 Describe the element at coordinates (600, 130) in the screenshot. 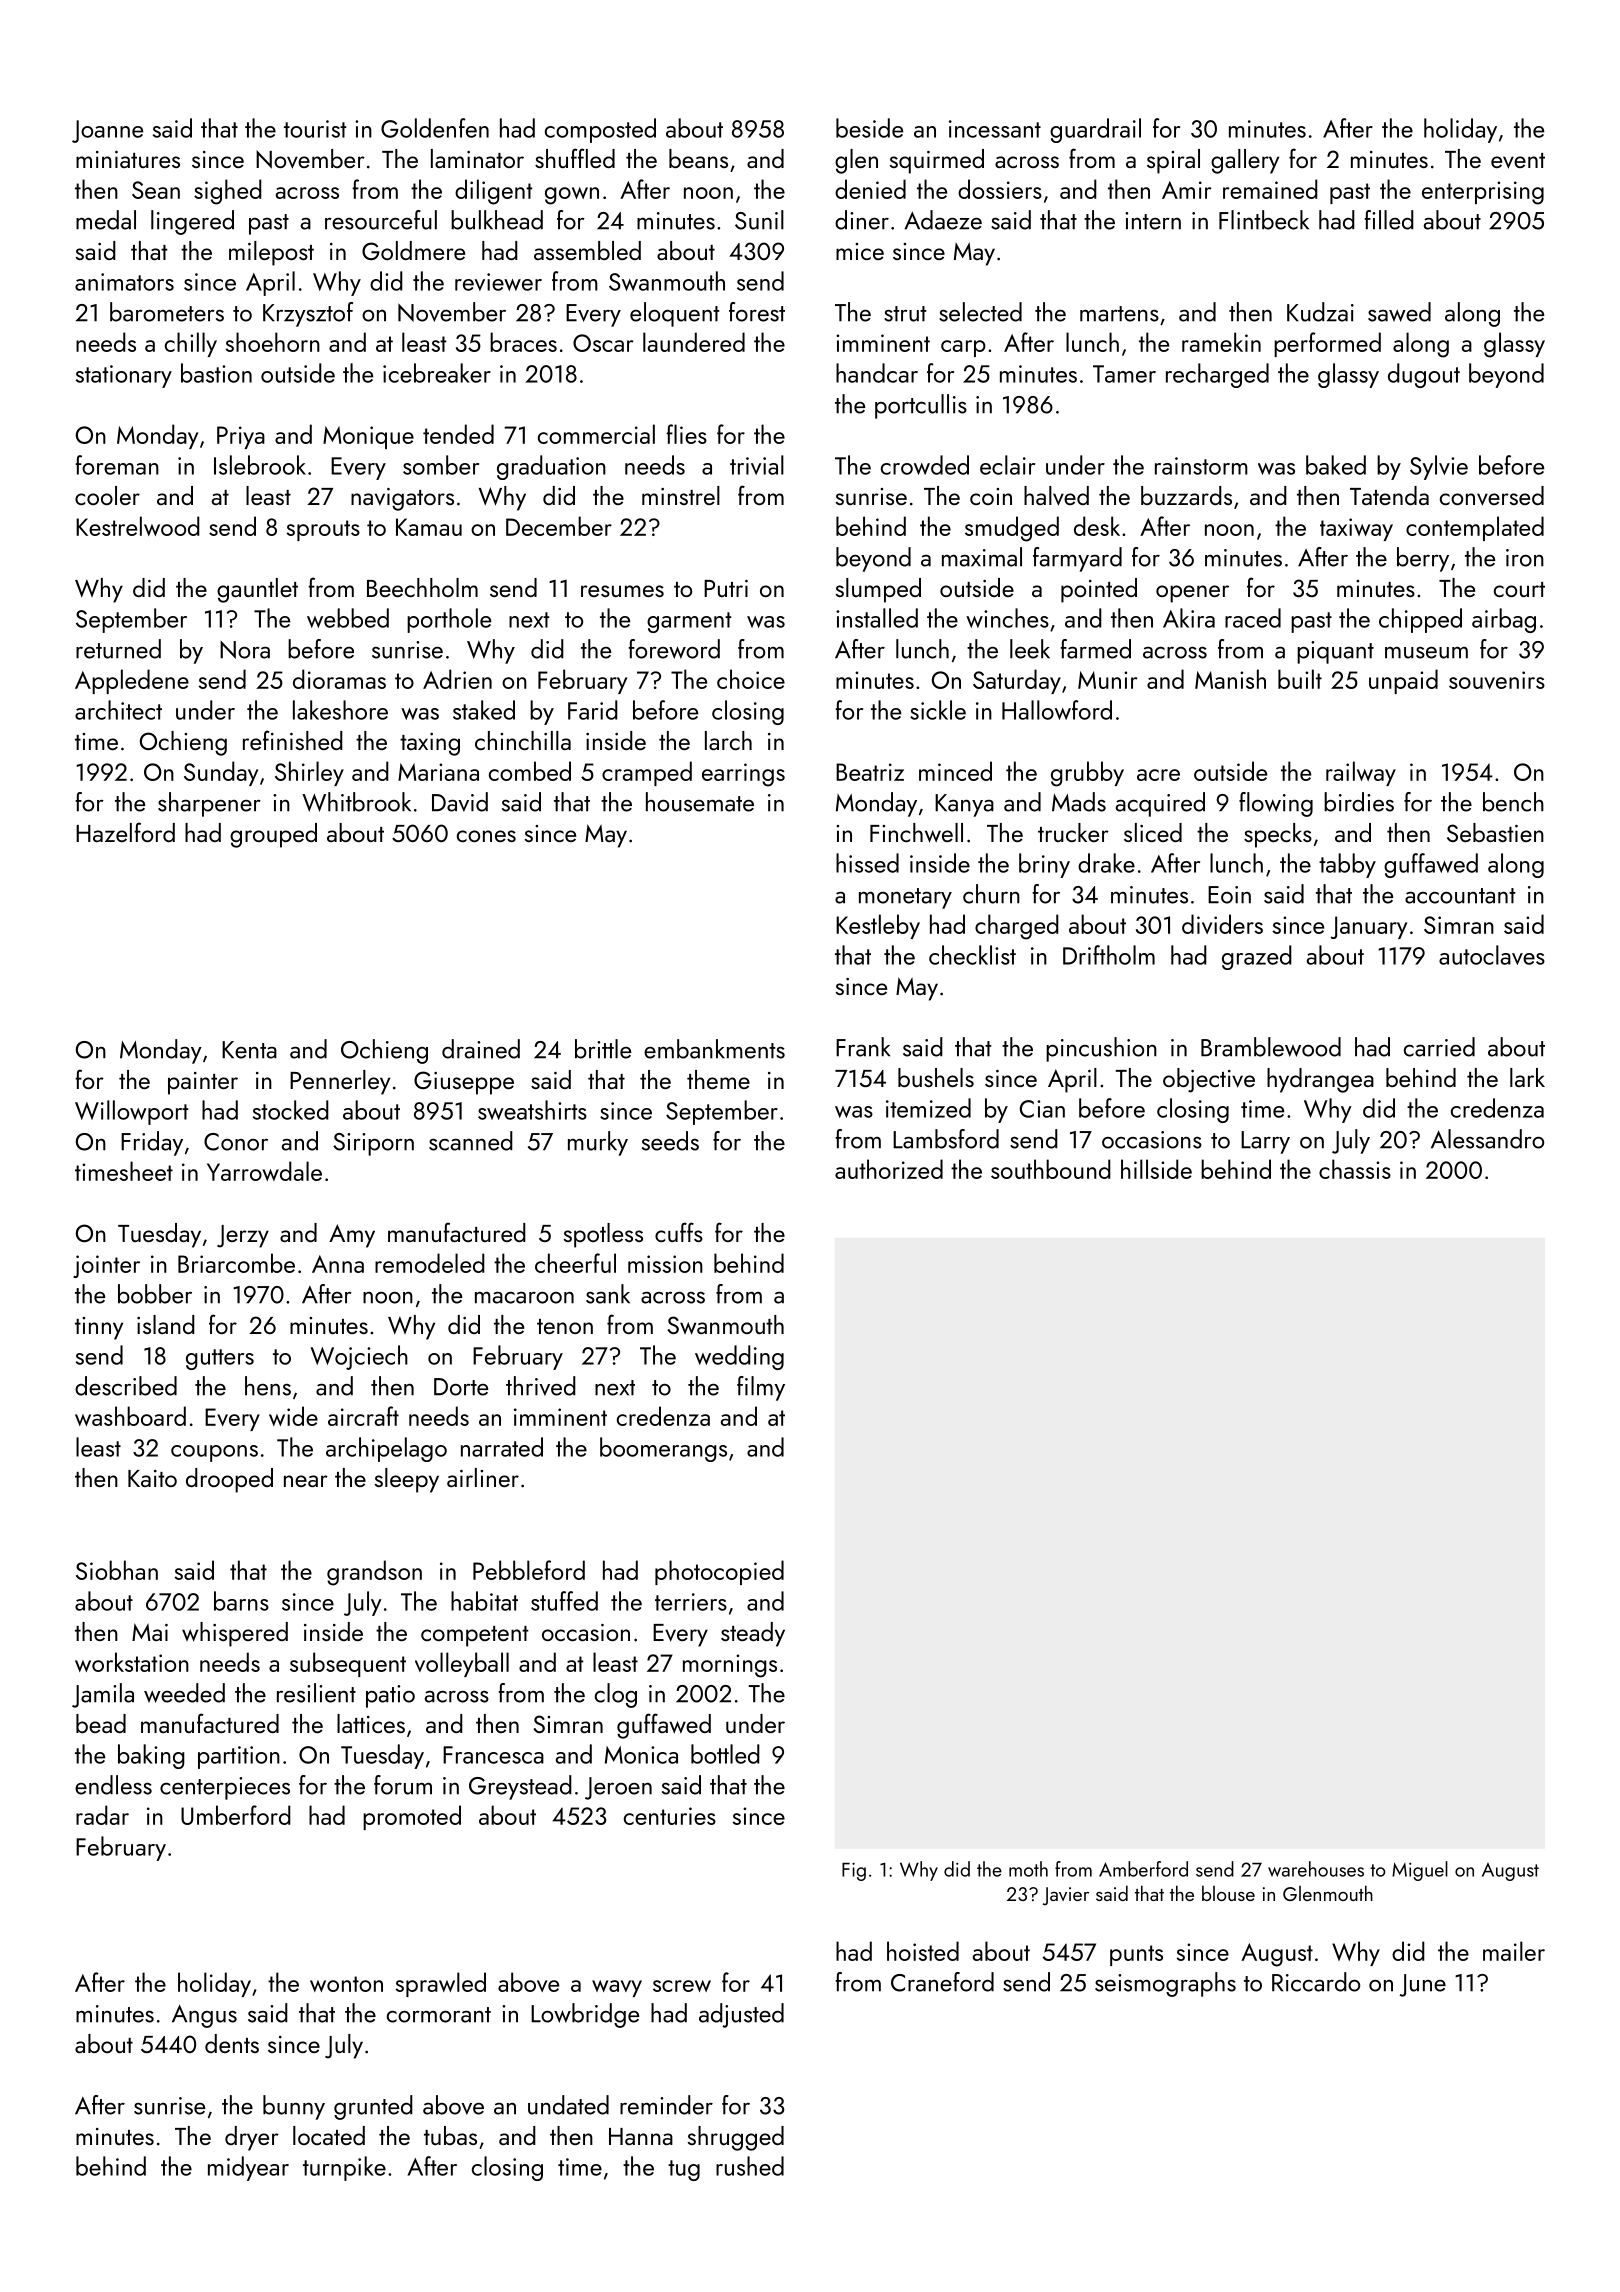

I see `composted` at that location.
